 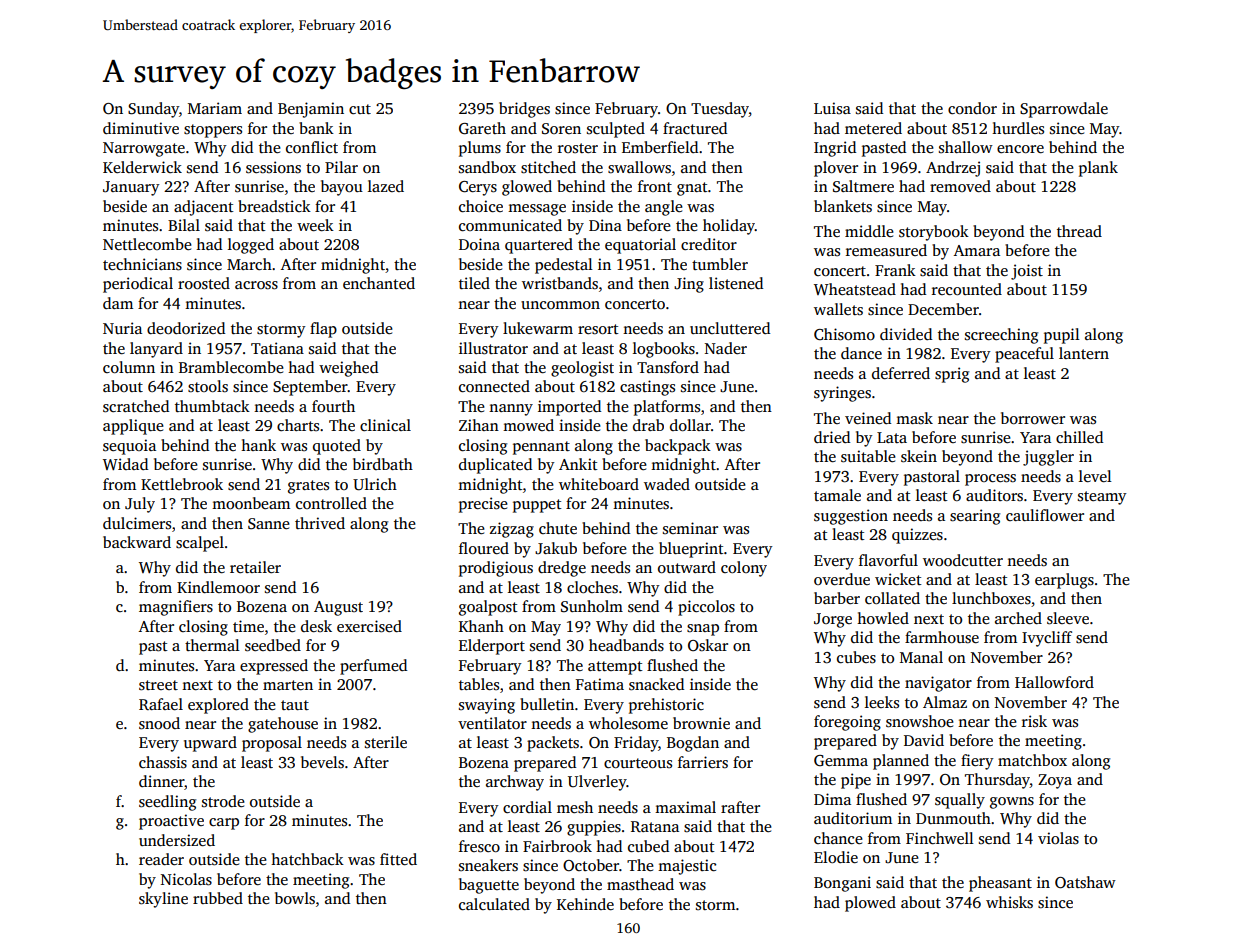 I want to click on Kehinde, so click(x=585, y=904).
